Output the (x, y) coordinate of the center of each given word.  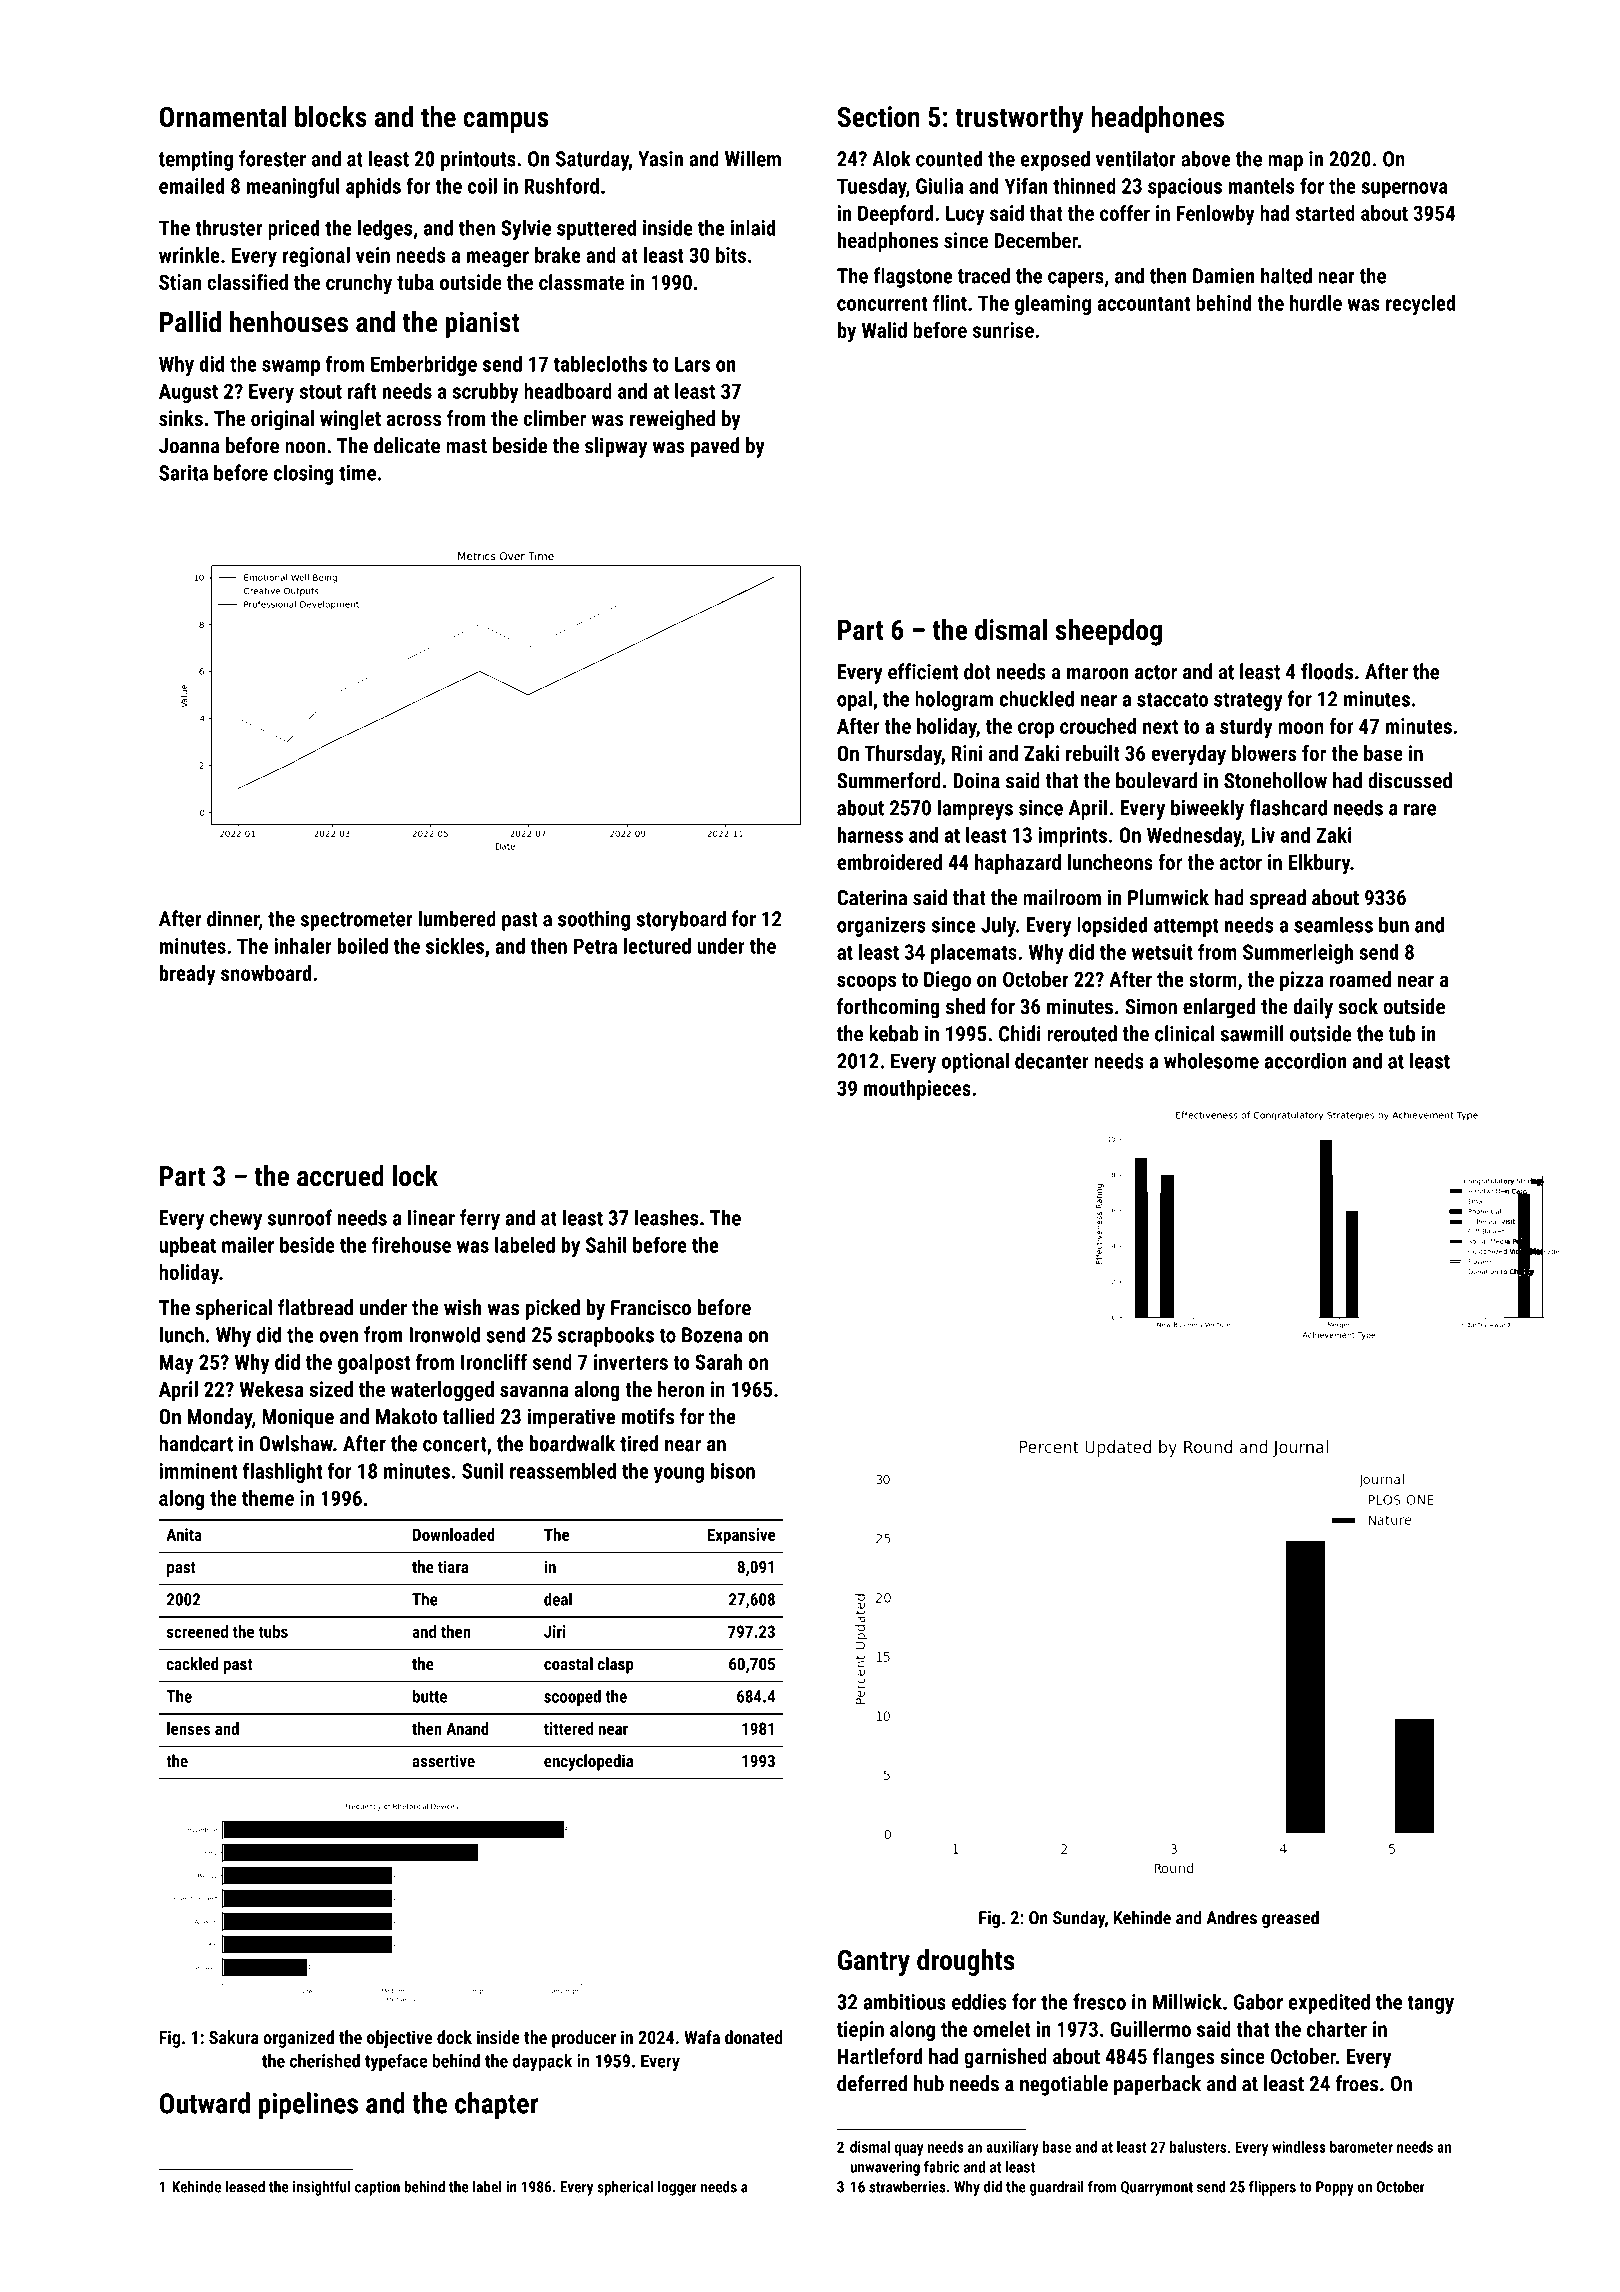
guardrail (1057, 2188)
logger (677, 2188)
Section (878, 116)
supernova (1404, 190)
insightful (321, 2188)
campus (506, 122)
